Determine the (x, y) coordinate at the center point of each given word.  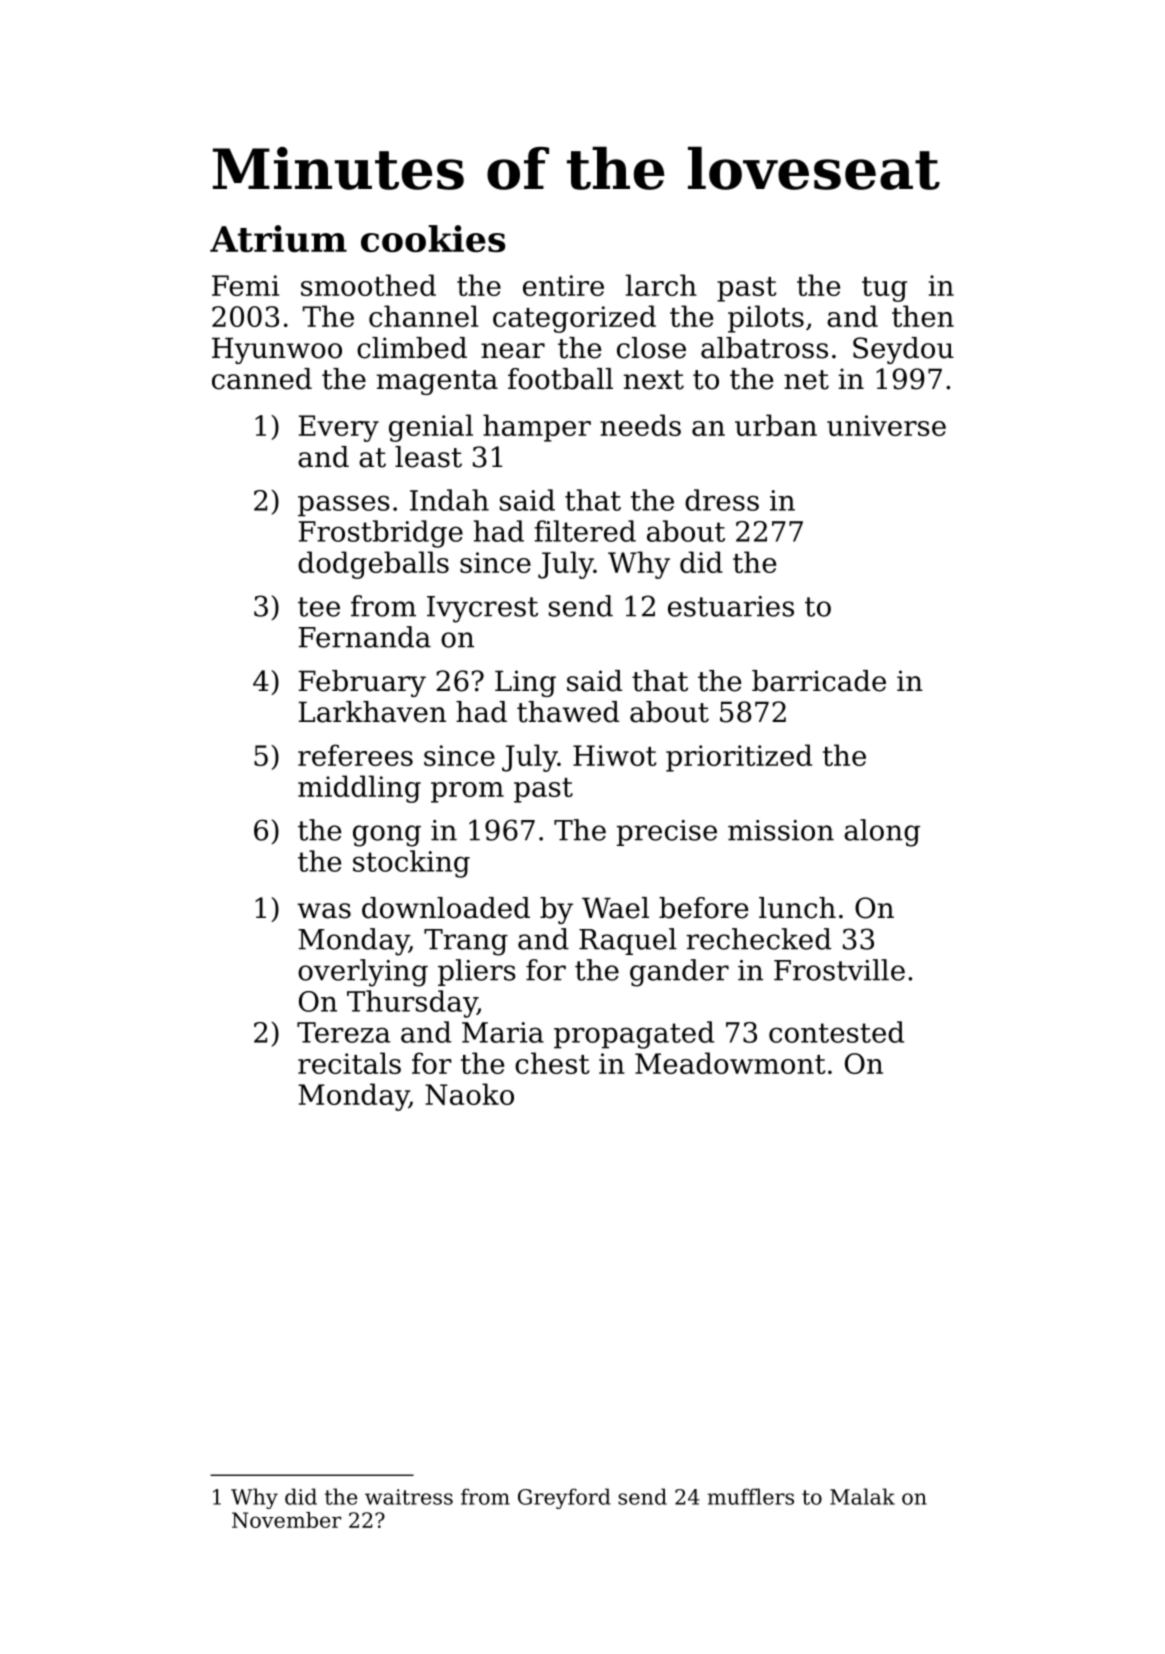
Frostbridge (381, 534)
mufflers (751, 1496)
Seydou (903, 350)
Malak (862, 1496)
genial (431, 428)
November (286, 1520)
